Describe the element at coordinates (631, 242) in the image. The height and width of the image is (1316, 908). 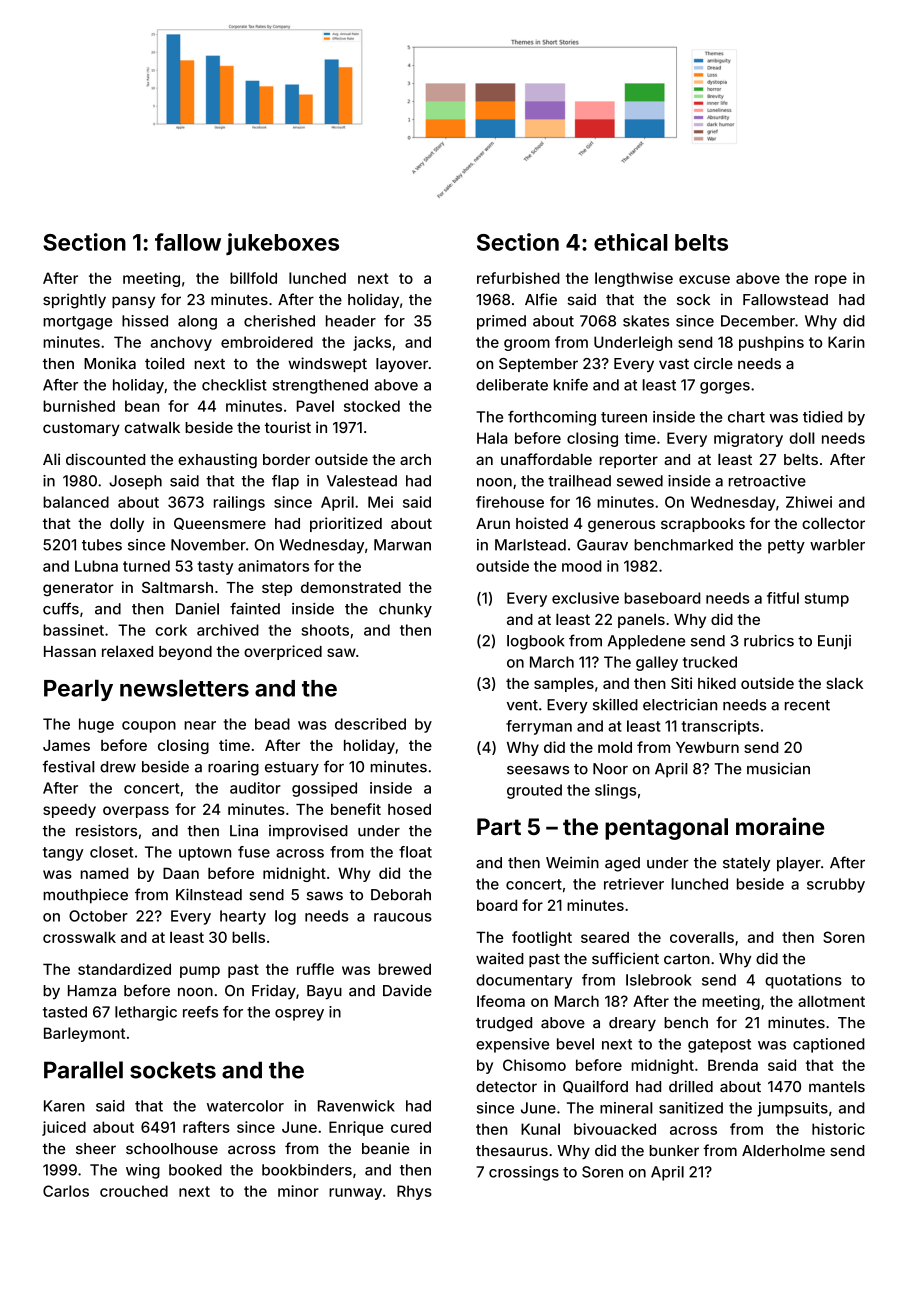
I see `ethical` at that location.
